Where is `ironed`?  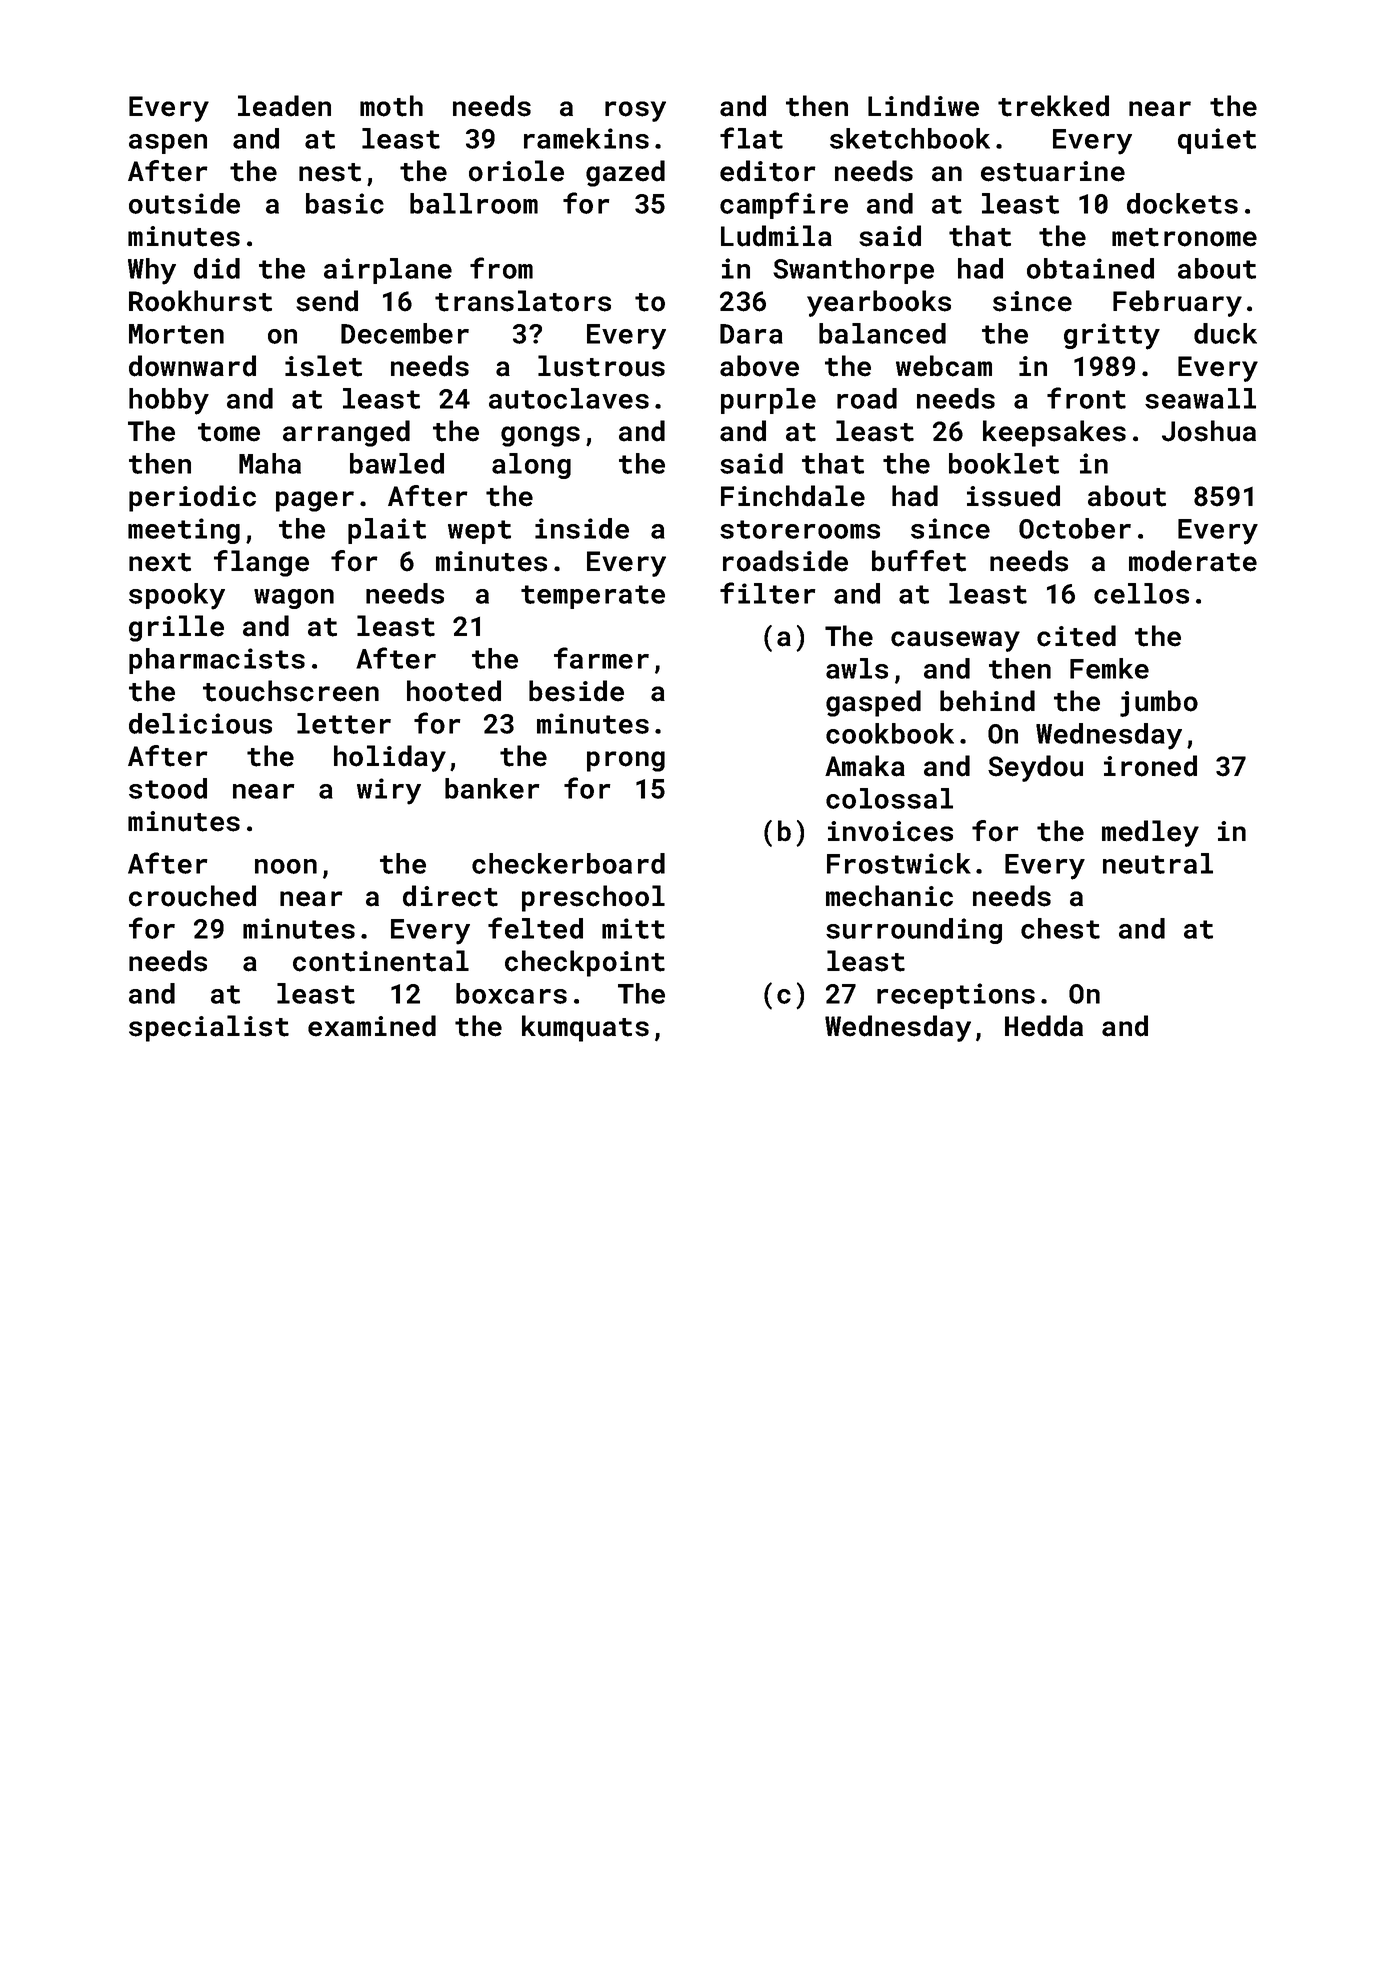 ironed is located at coordinates (1150, 766).
